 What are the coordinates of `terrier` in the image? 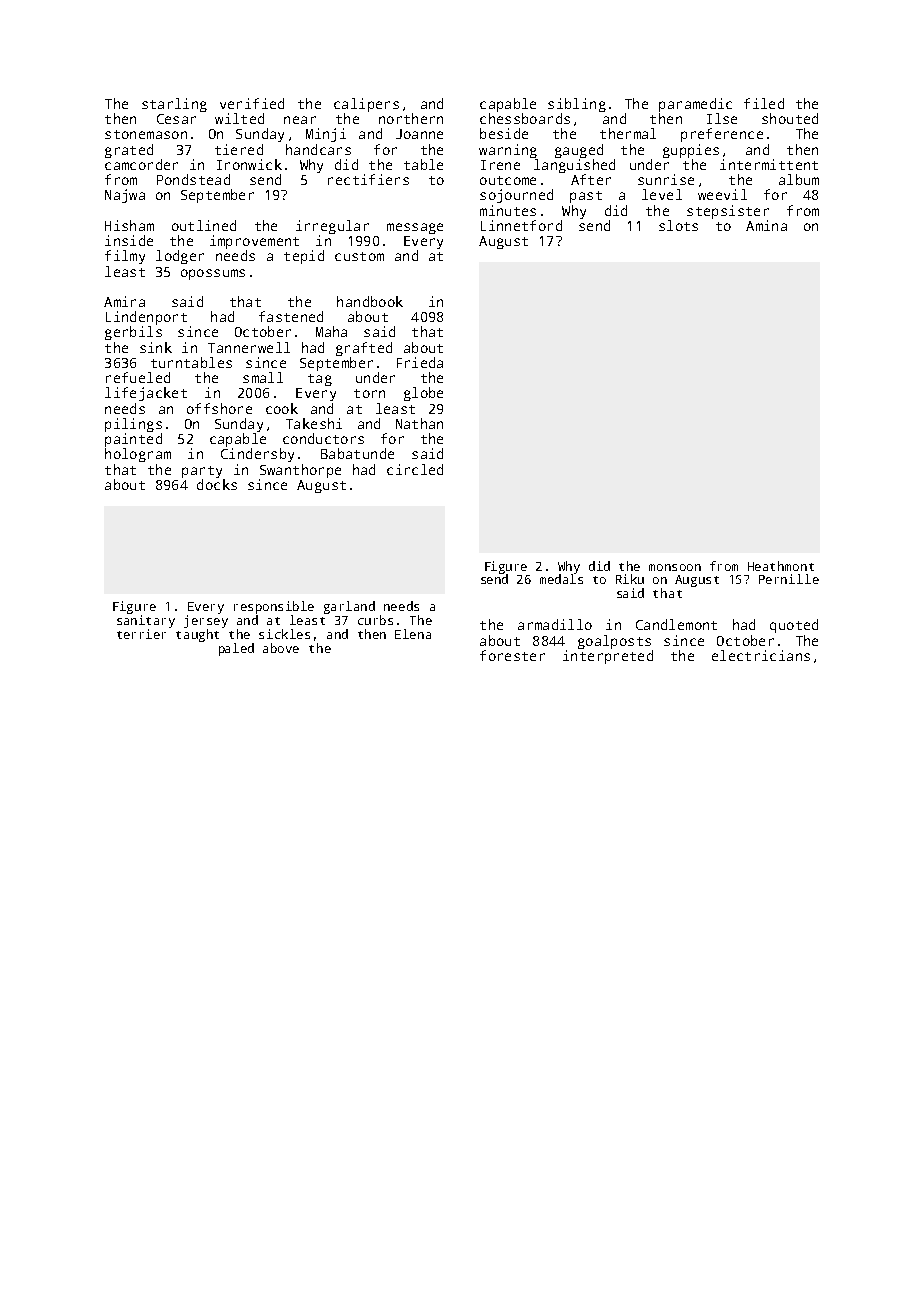 It's located at (141, 634).
